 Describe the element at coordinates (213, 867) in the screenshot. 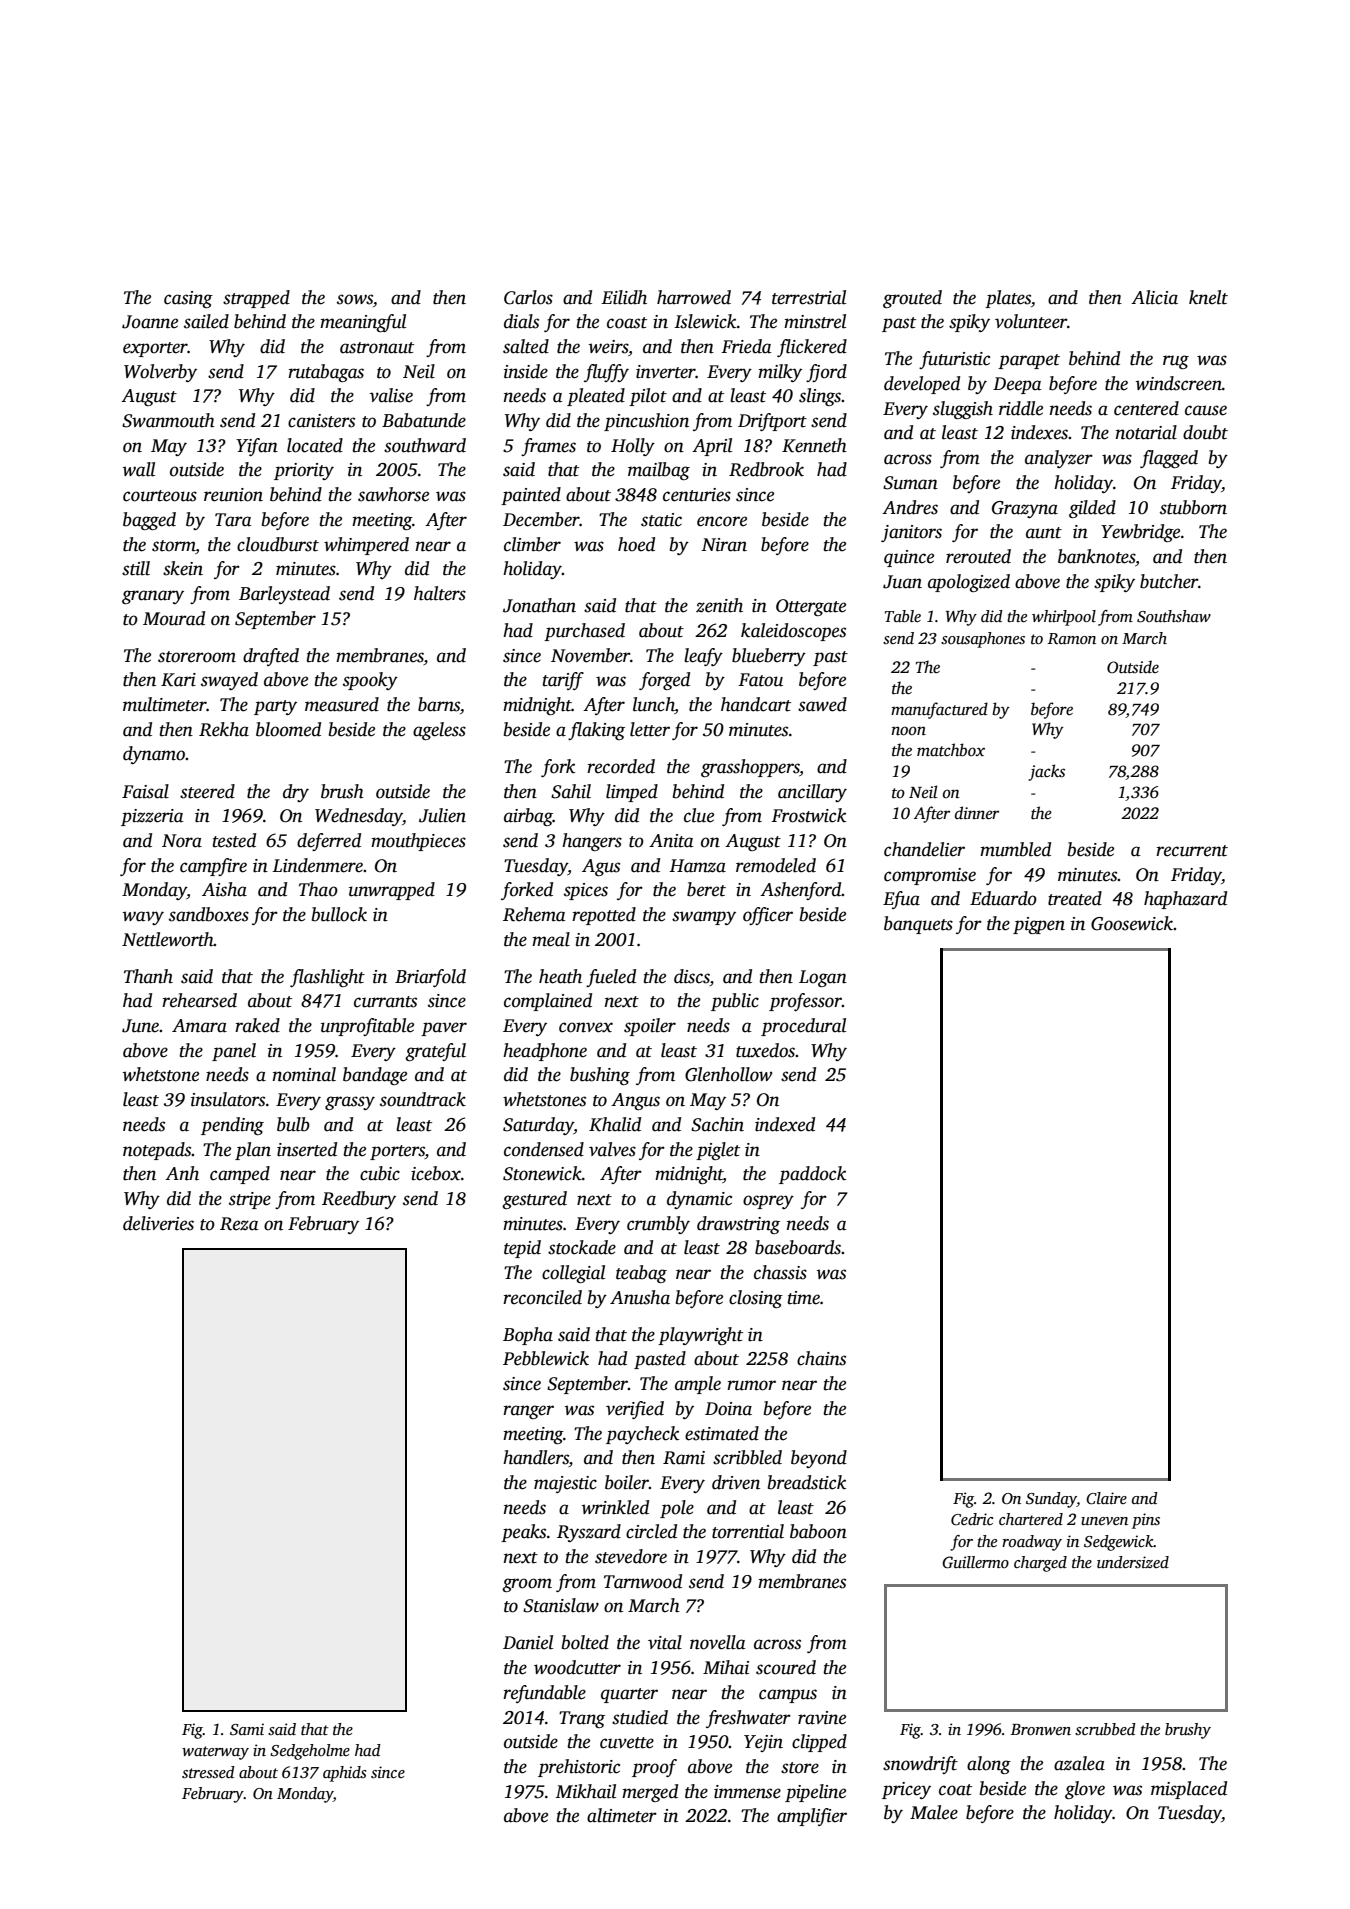

I see `campfire` at that location.
